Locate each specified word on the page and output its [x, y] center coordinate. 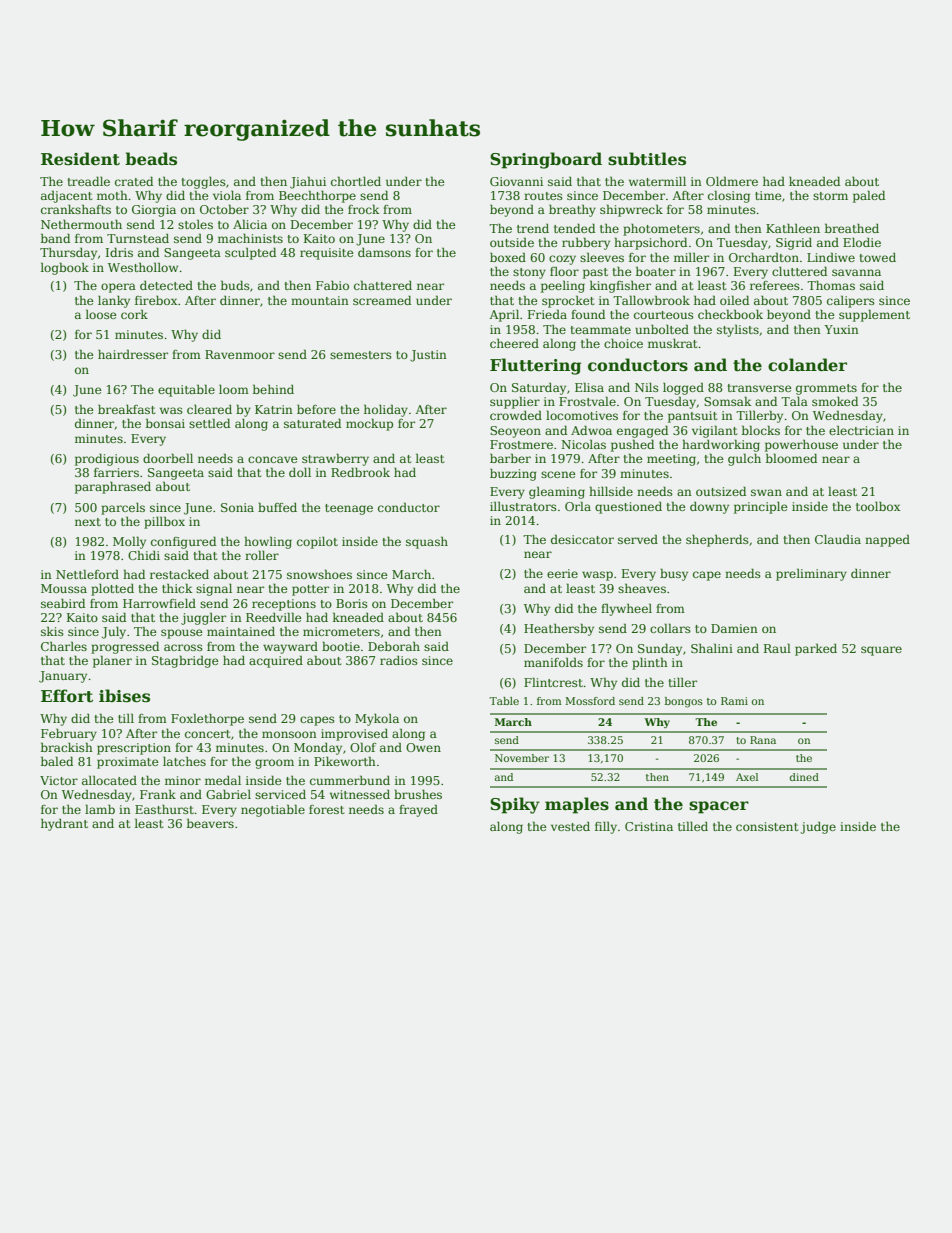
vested [570, 826]
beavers [210, 823]
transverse [759, 388]
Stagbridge [185, 661]
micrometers [341, 631]
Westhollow [143, 267]
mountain [320, 300]
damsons [384, 252]
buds [235, 285]
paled [869, 196]
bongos [684, 702]
